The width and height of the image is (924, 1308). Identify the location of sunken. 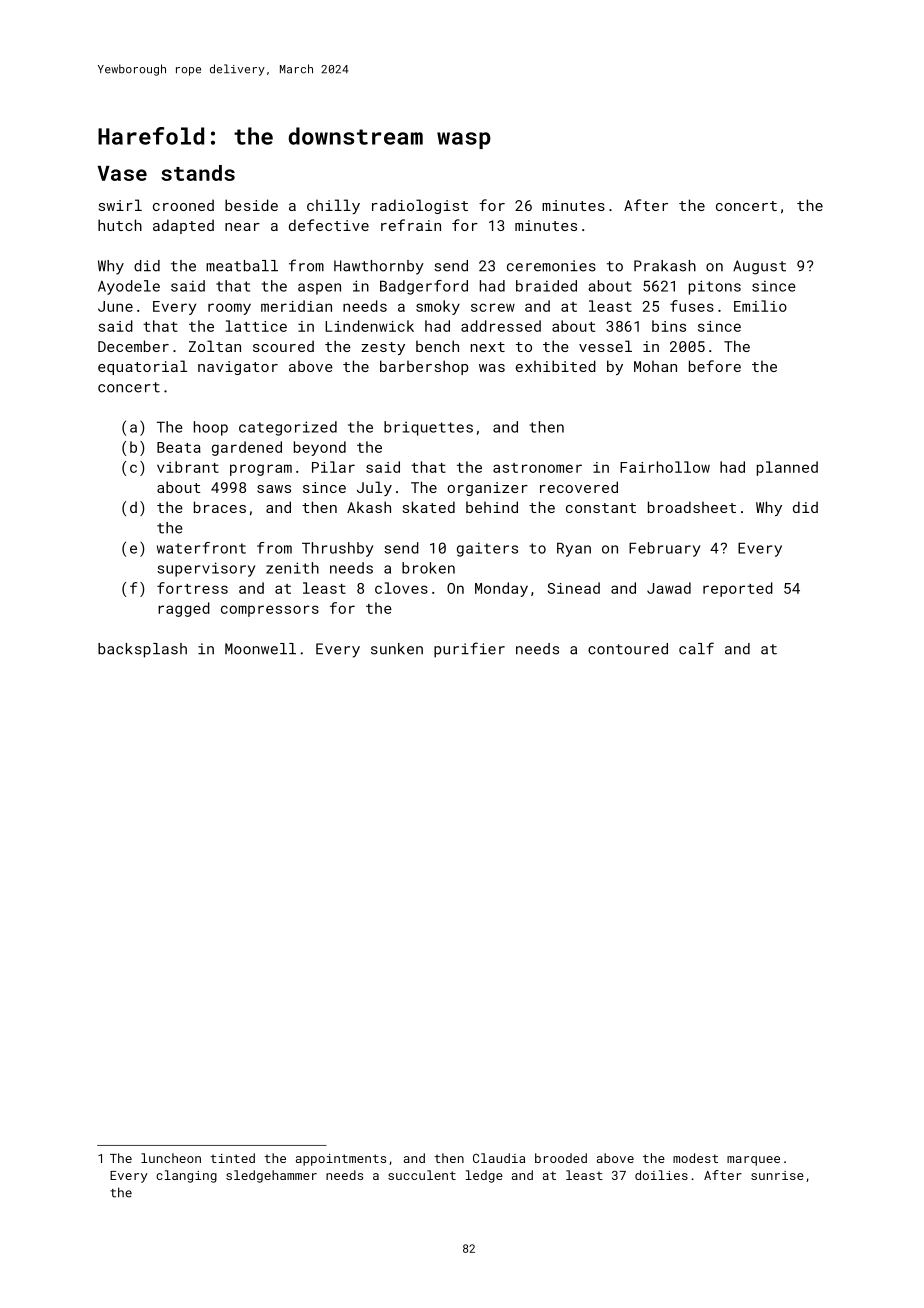
(397, 649).
